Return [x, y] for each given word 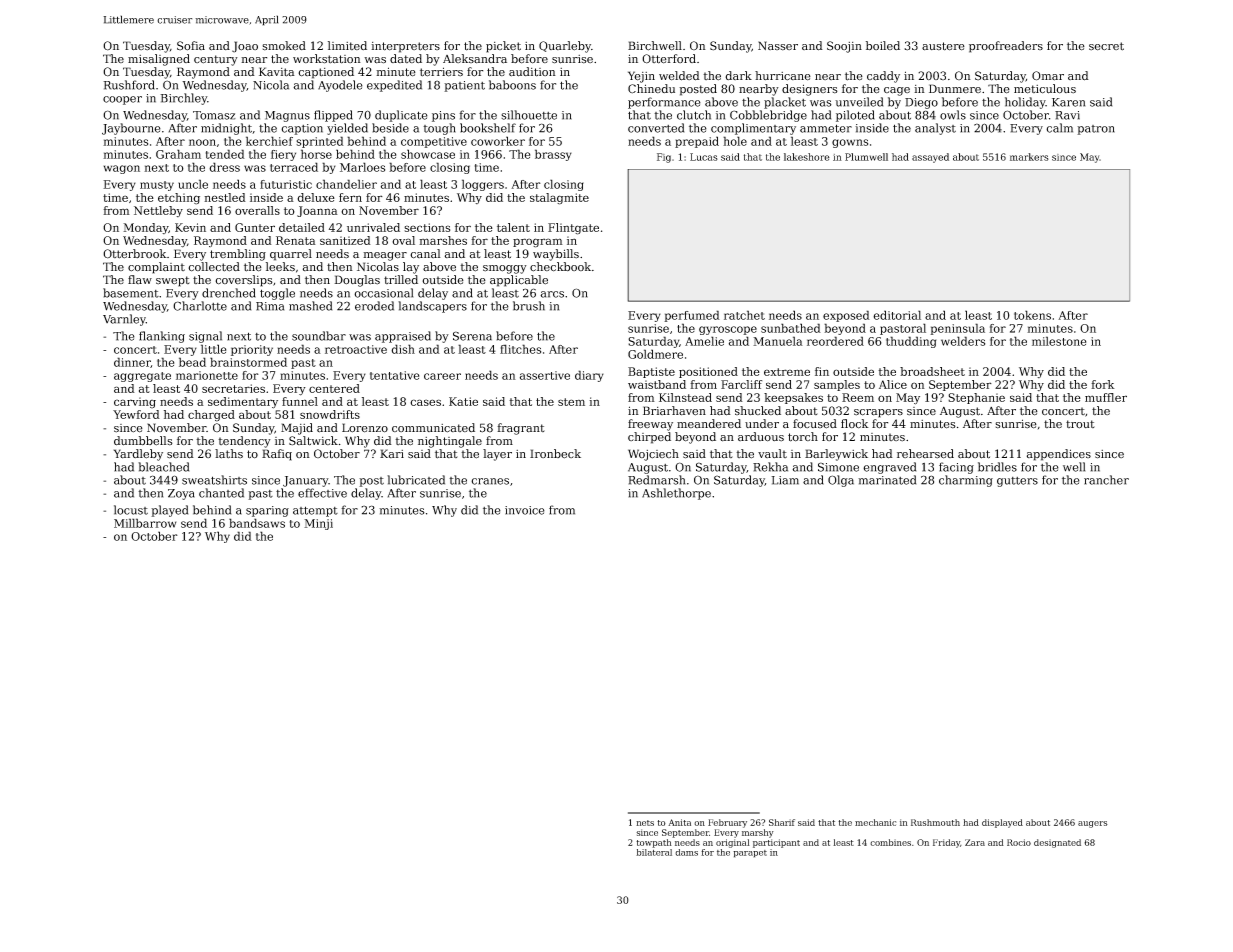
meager [385, 256]
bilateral [654, 852]
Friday [946, 843]
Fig [664, 158]
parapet [750, 854]
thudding [911, 342]
